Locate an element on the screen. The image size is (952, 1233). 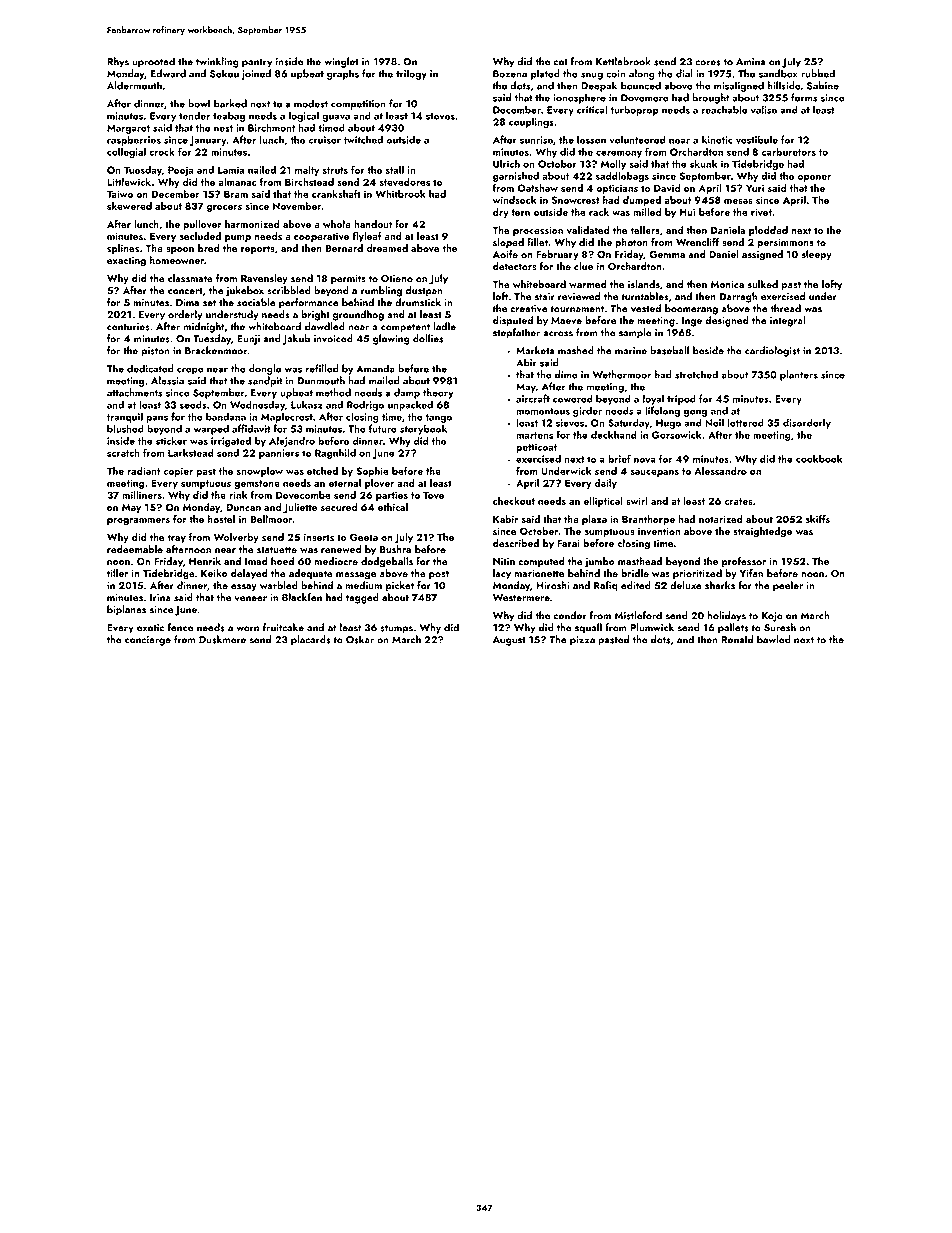
Edward is located at coordinates (168, 73).
